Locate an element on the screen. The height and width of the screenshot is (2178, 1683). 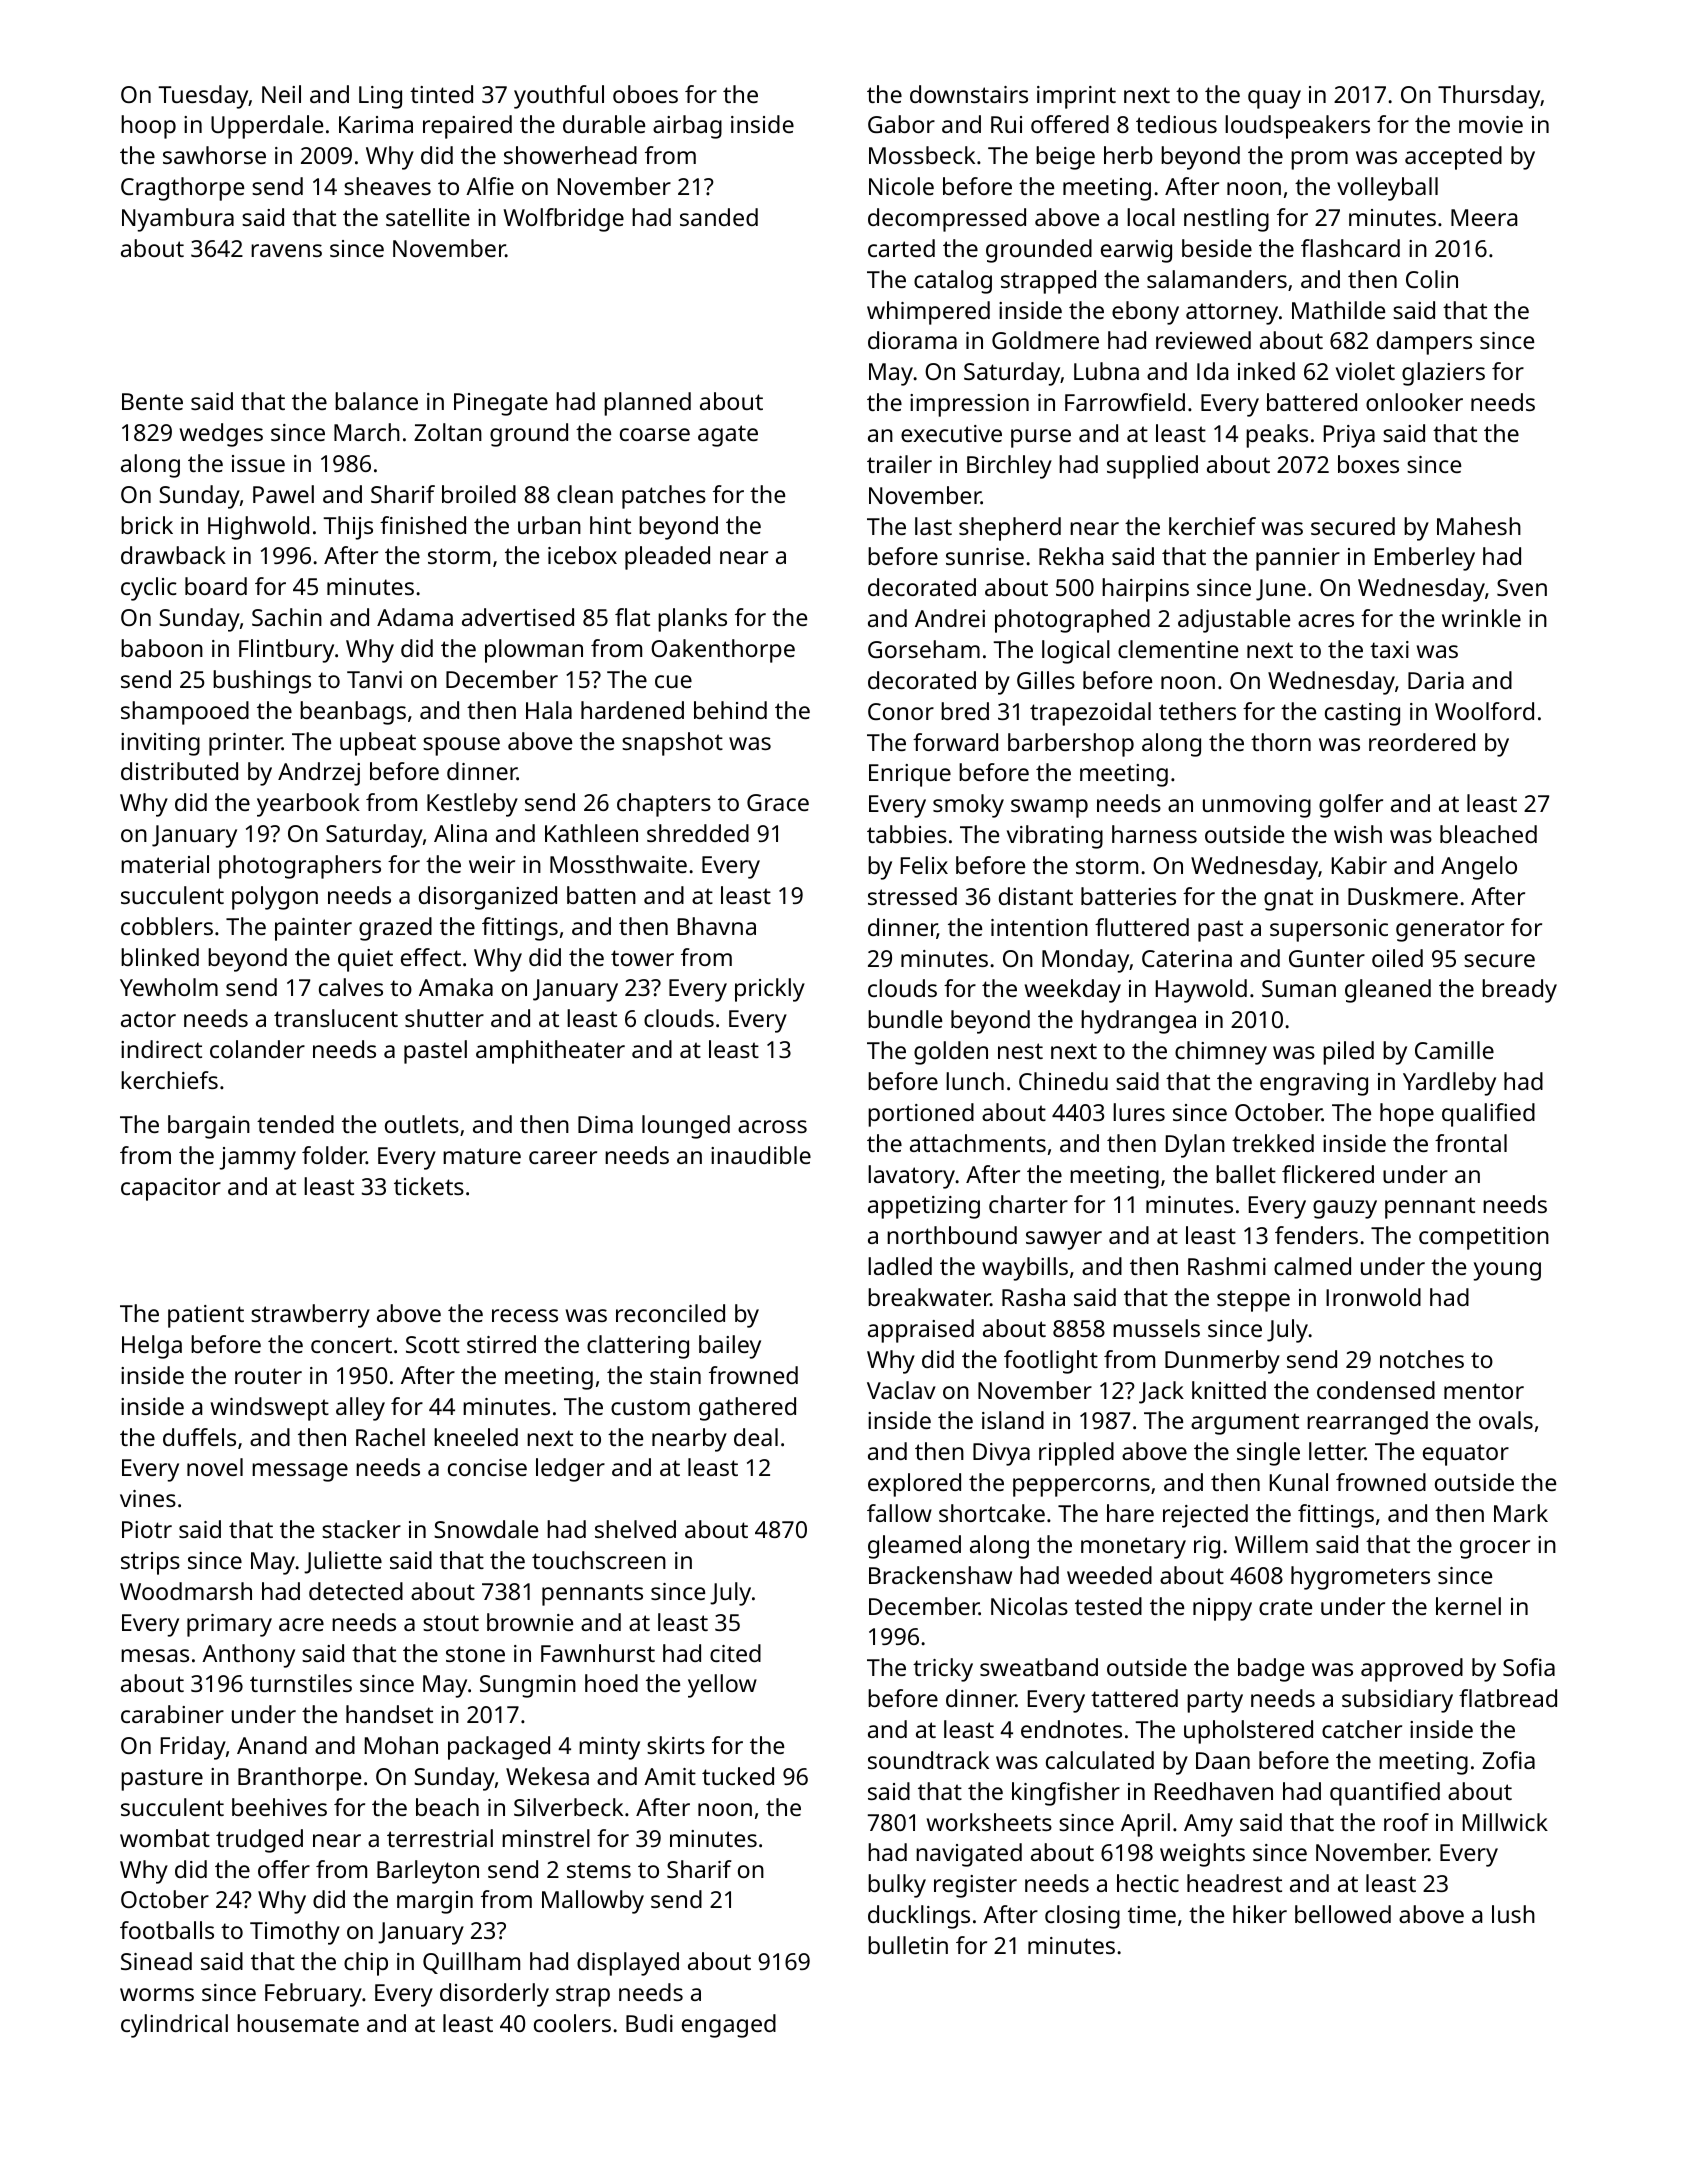
downstairs is located at coordinates (969, 94).
